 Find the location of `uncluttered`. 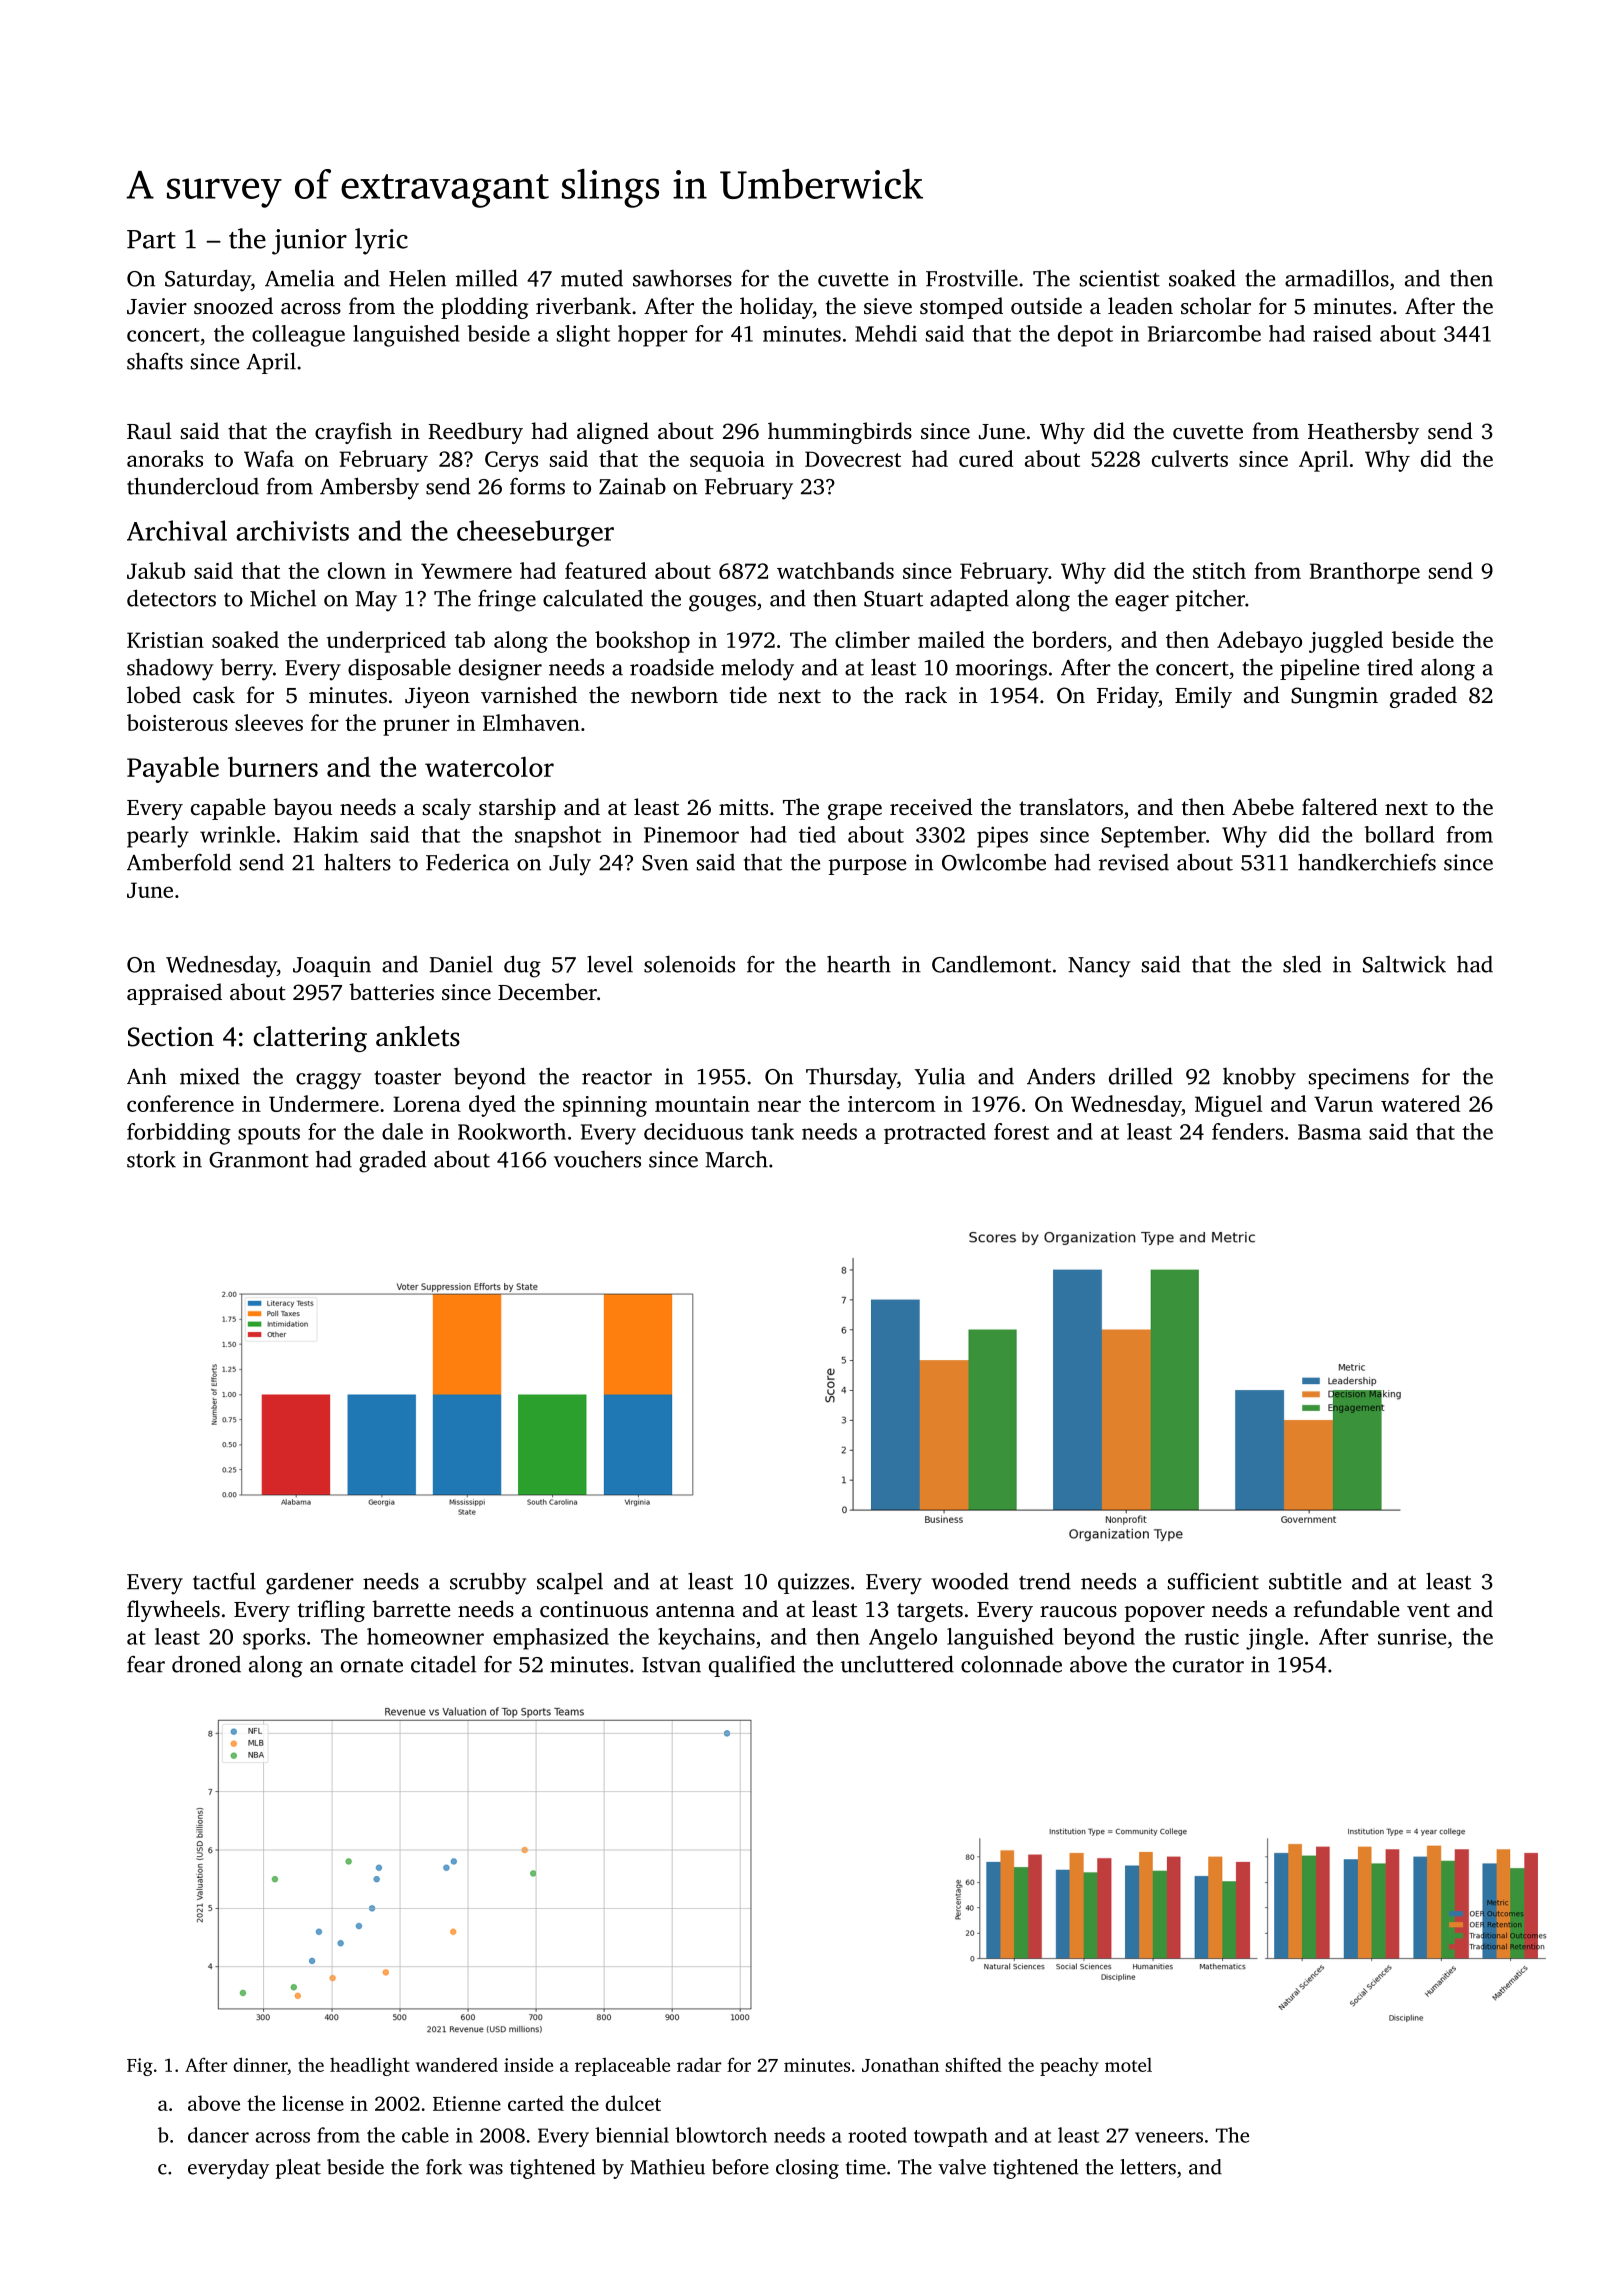

uncluttered is located at coordinates (897, 1664).
